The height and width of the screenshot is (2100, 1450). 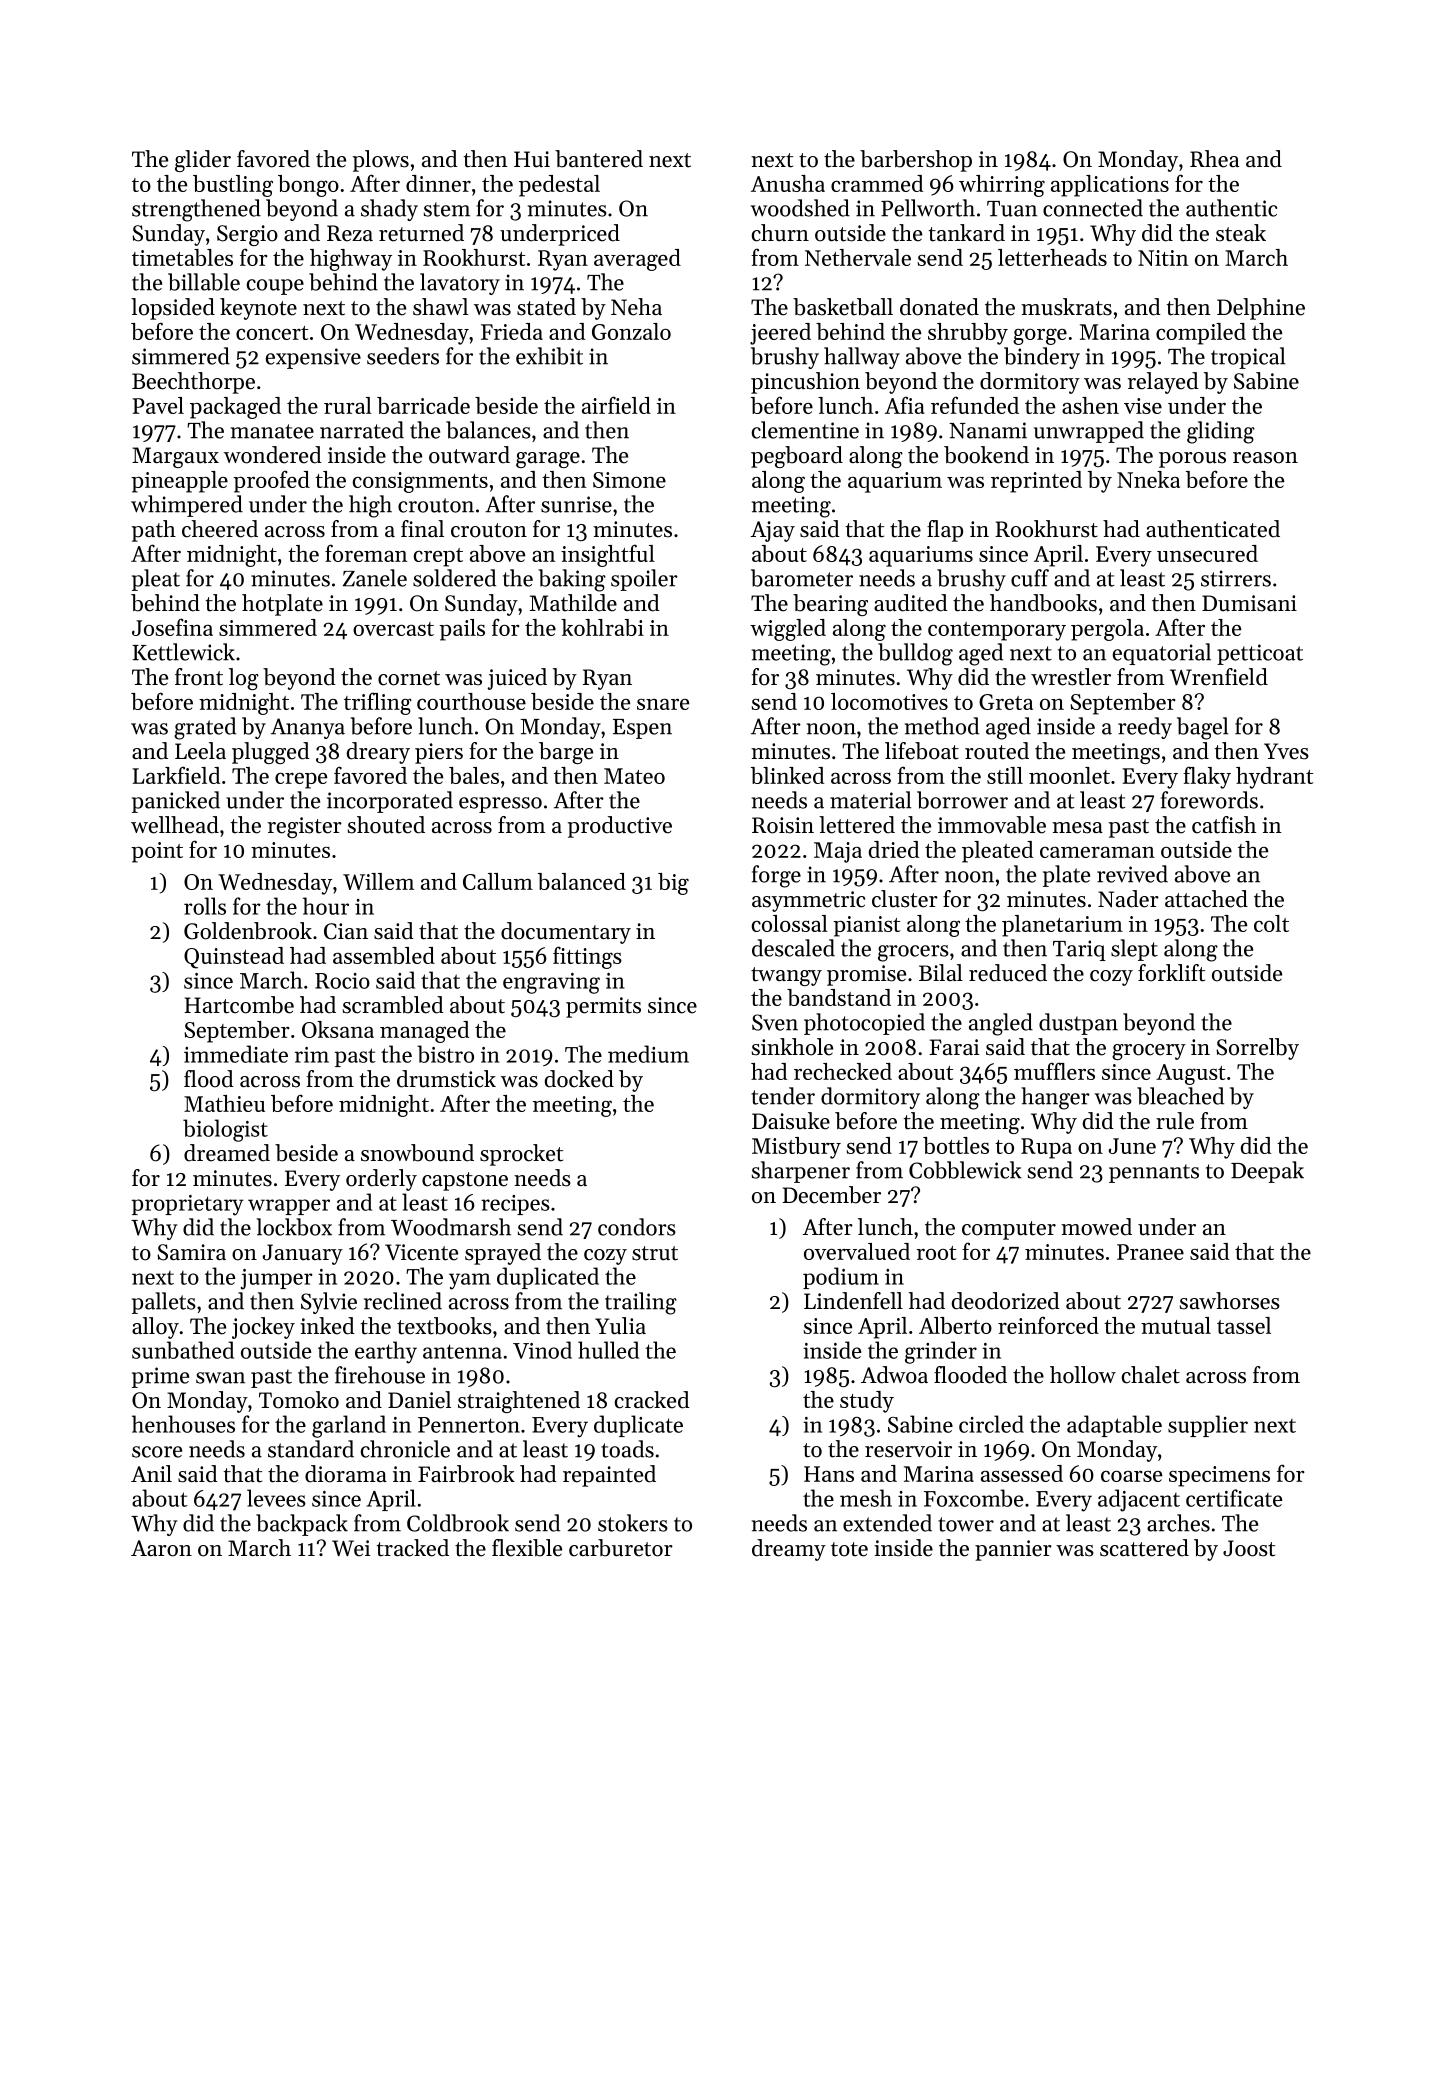 I want to click on whirring, so click(x=1002, y=186).
